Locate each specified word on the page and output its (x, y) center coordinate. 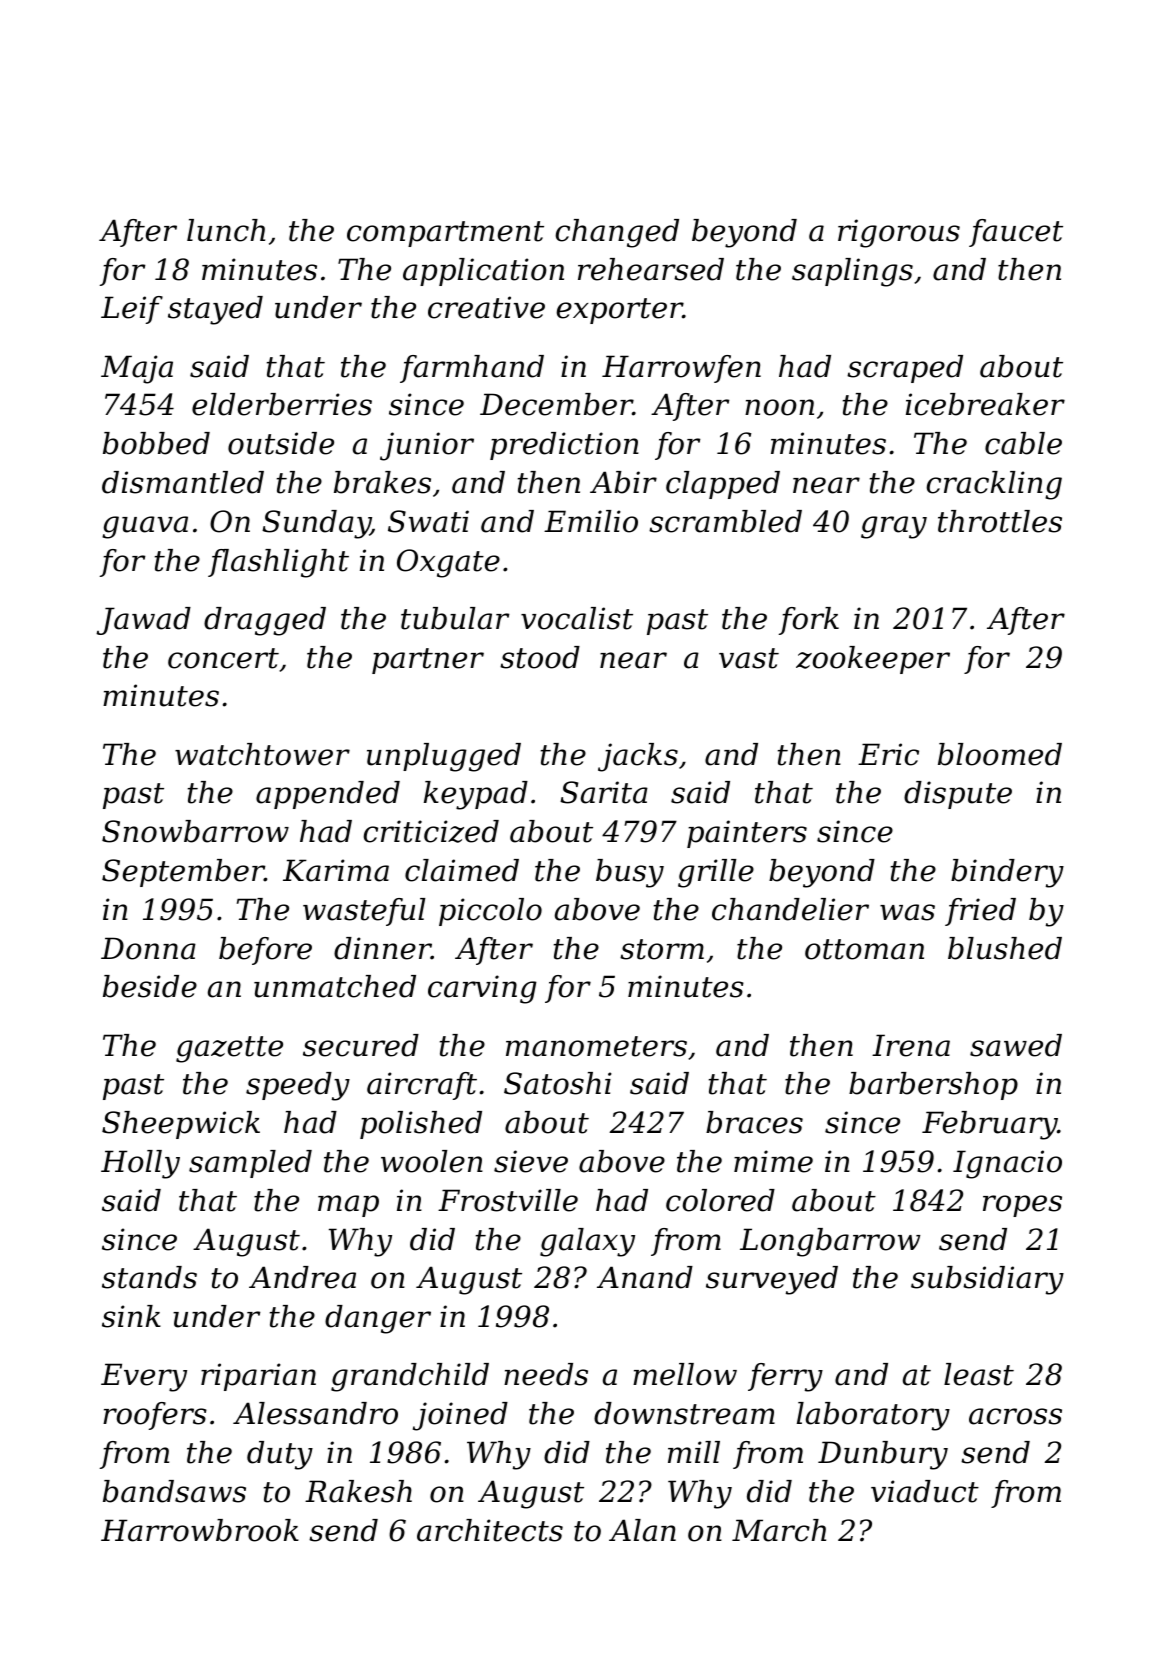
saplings (852, 272)
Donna (148, 948)
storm (662, 949)
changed (617, 233)
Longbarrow (830, 1242)
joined (460, 1416)
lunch (226, 230)
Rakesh (358, 1491)
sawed (1016, 1045)
